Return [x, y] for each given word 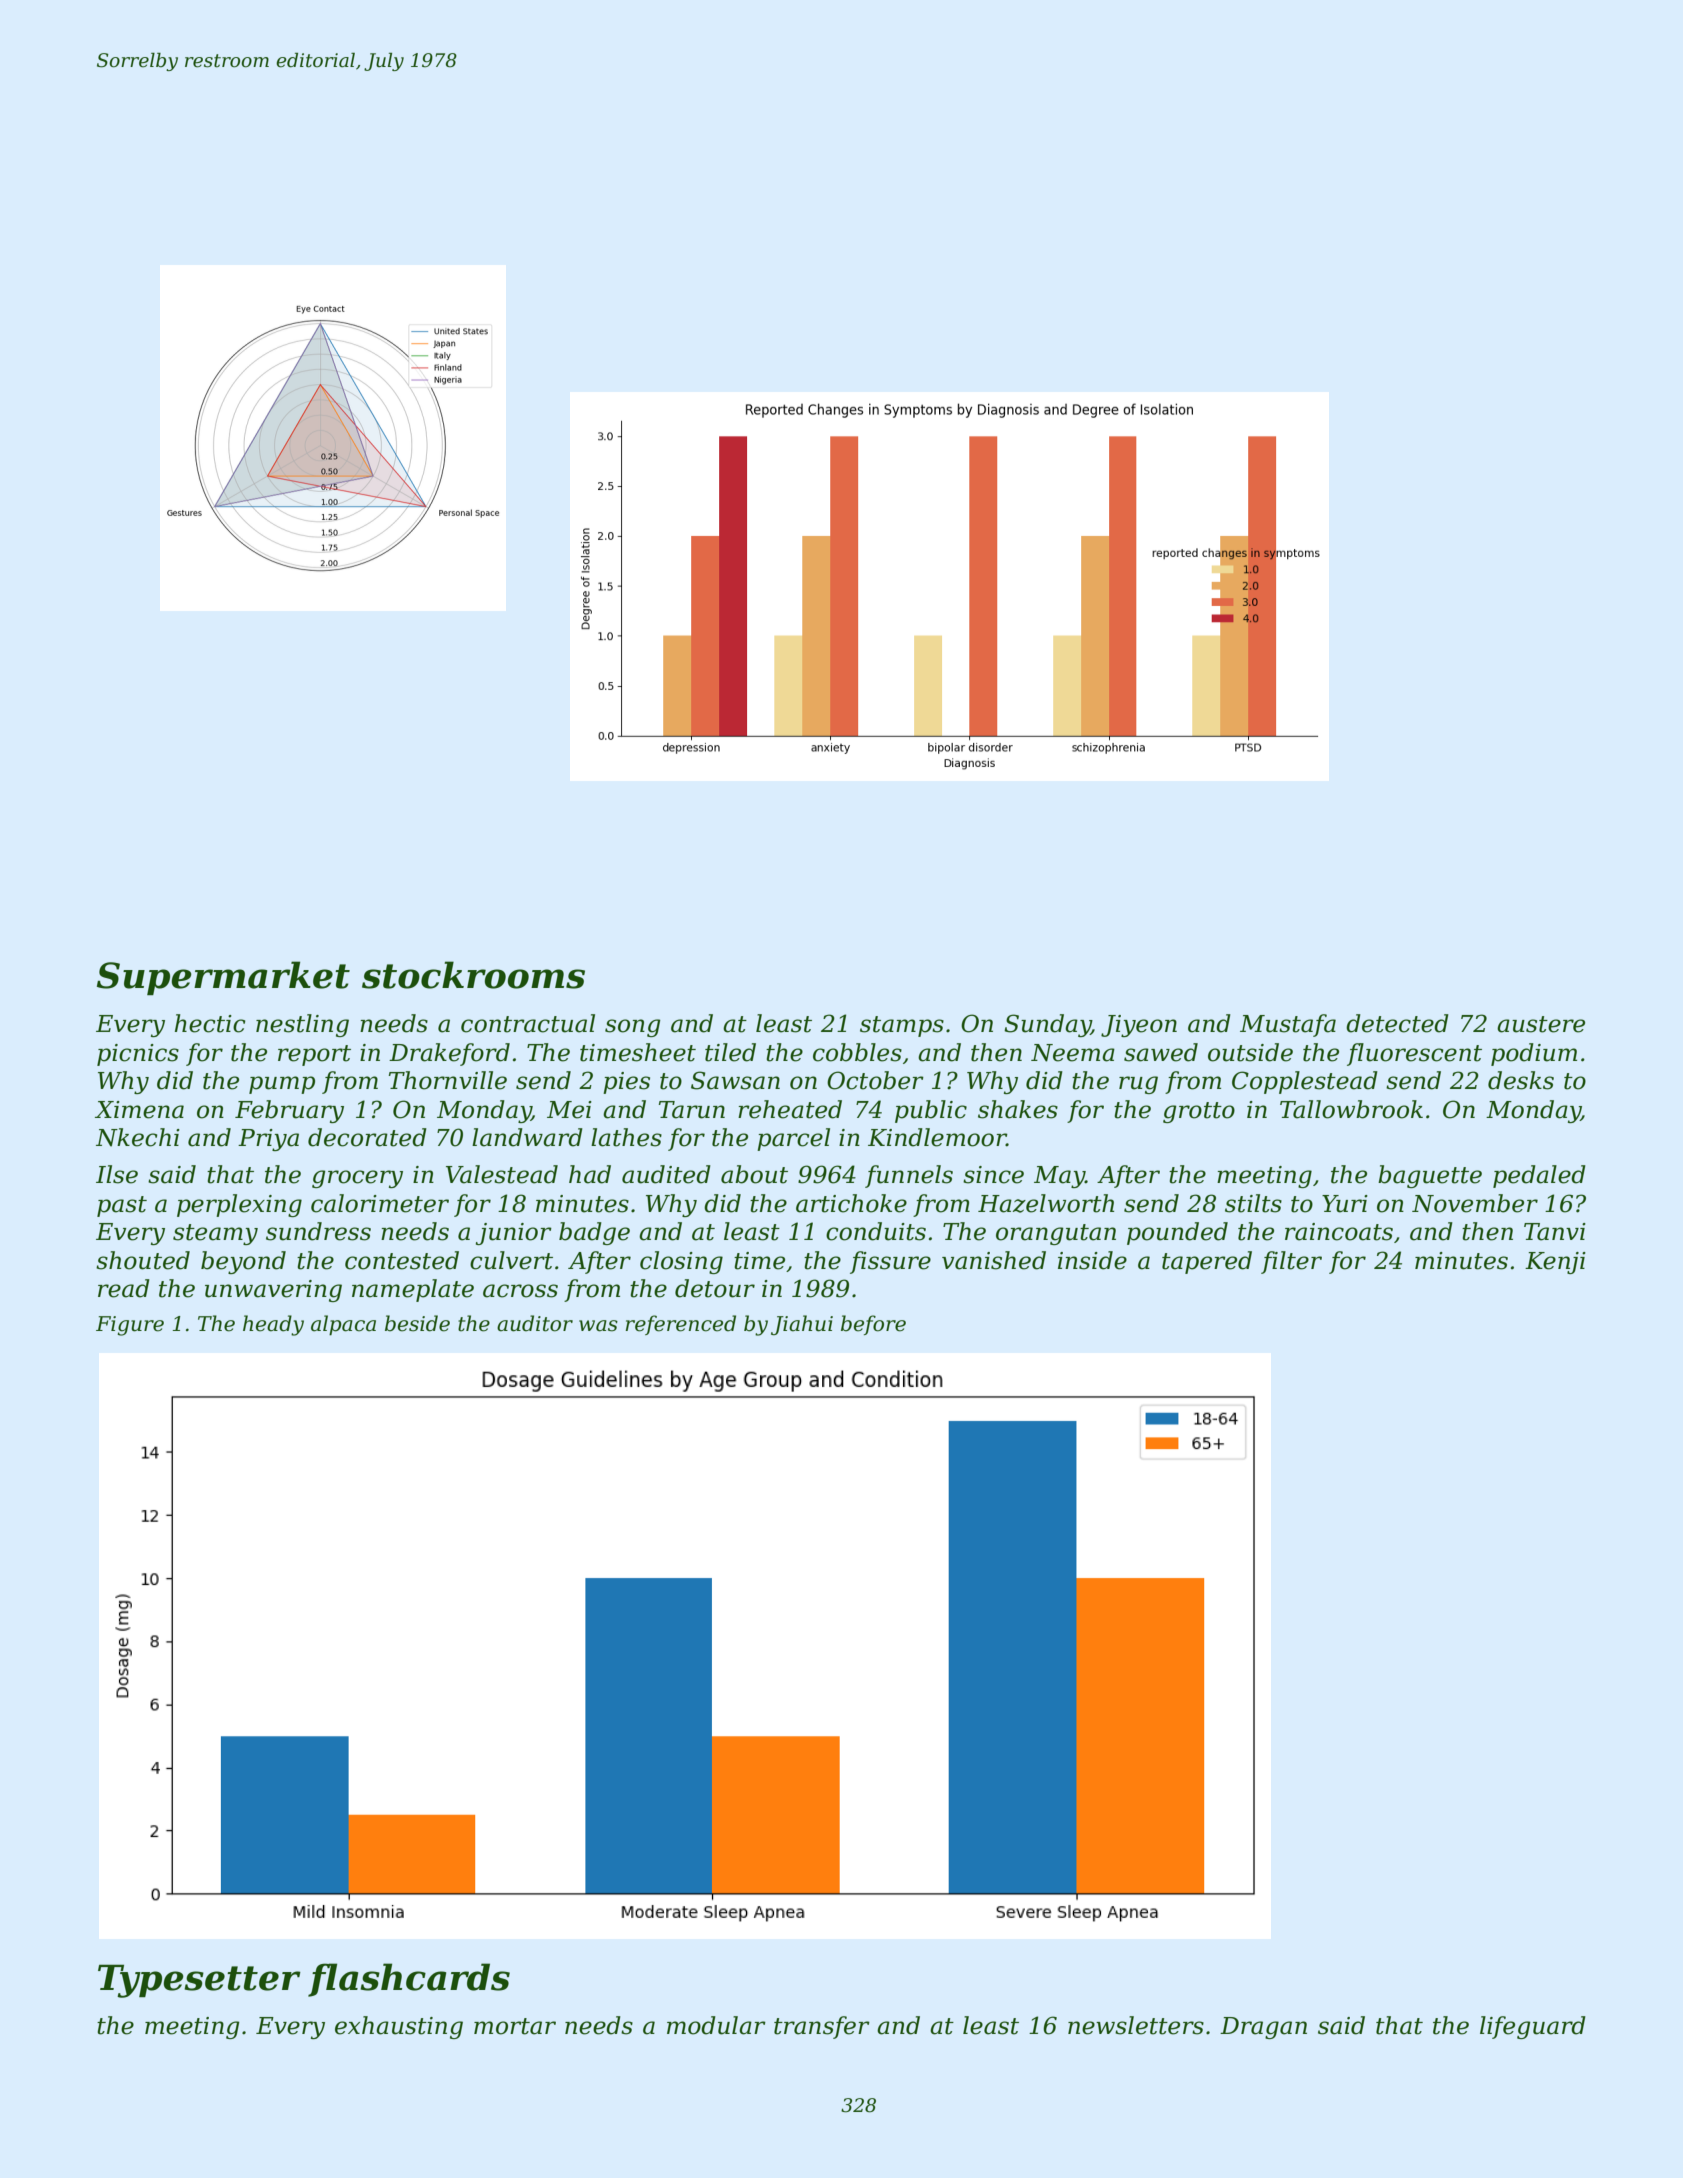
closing [681, 1262]
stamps [902, 1026]
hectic [210, 1023]
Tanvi [1555, 1232]
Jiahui [802, 1325]
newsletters [1136, 2025]
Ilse [117, 1174]
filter [1291, 1262]
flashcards [409, 1980]
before [873, 1325]
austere [1541, 1024]
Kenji [1555, 1263]
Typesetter [199, 1981]
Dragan [1263, 2028]
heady [273, 1325]
